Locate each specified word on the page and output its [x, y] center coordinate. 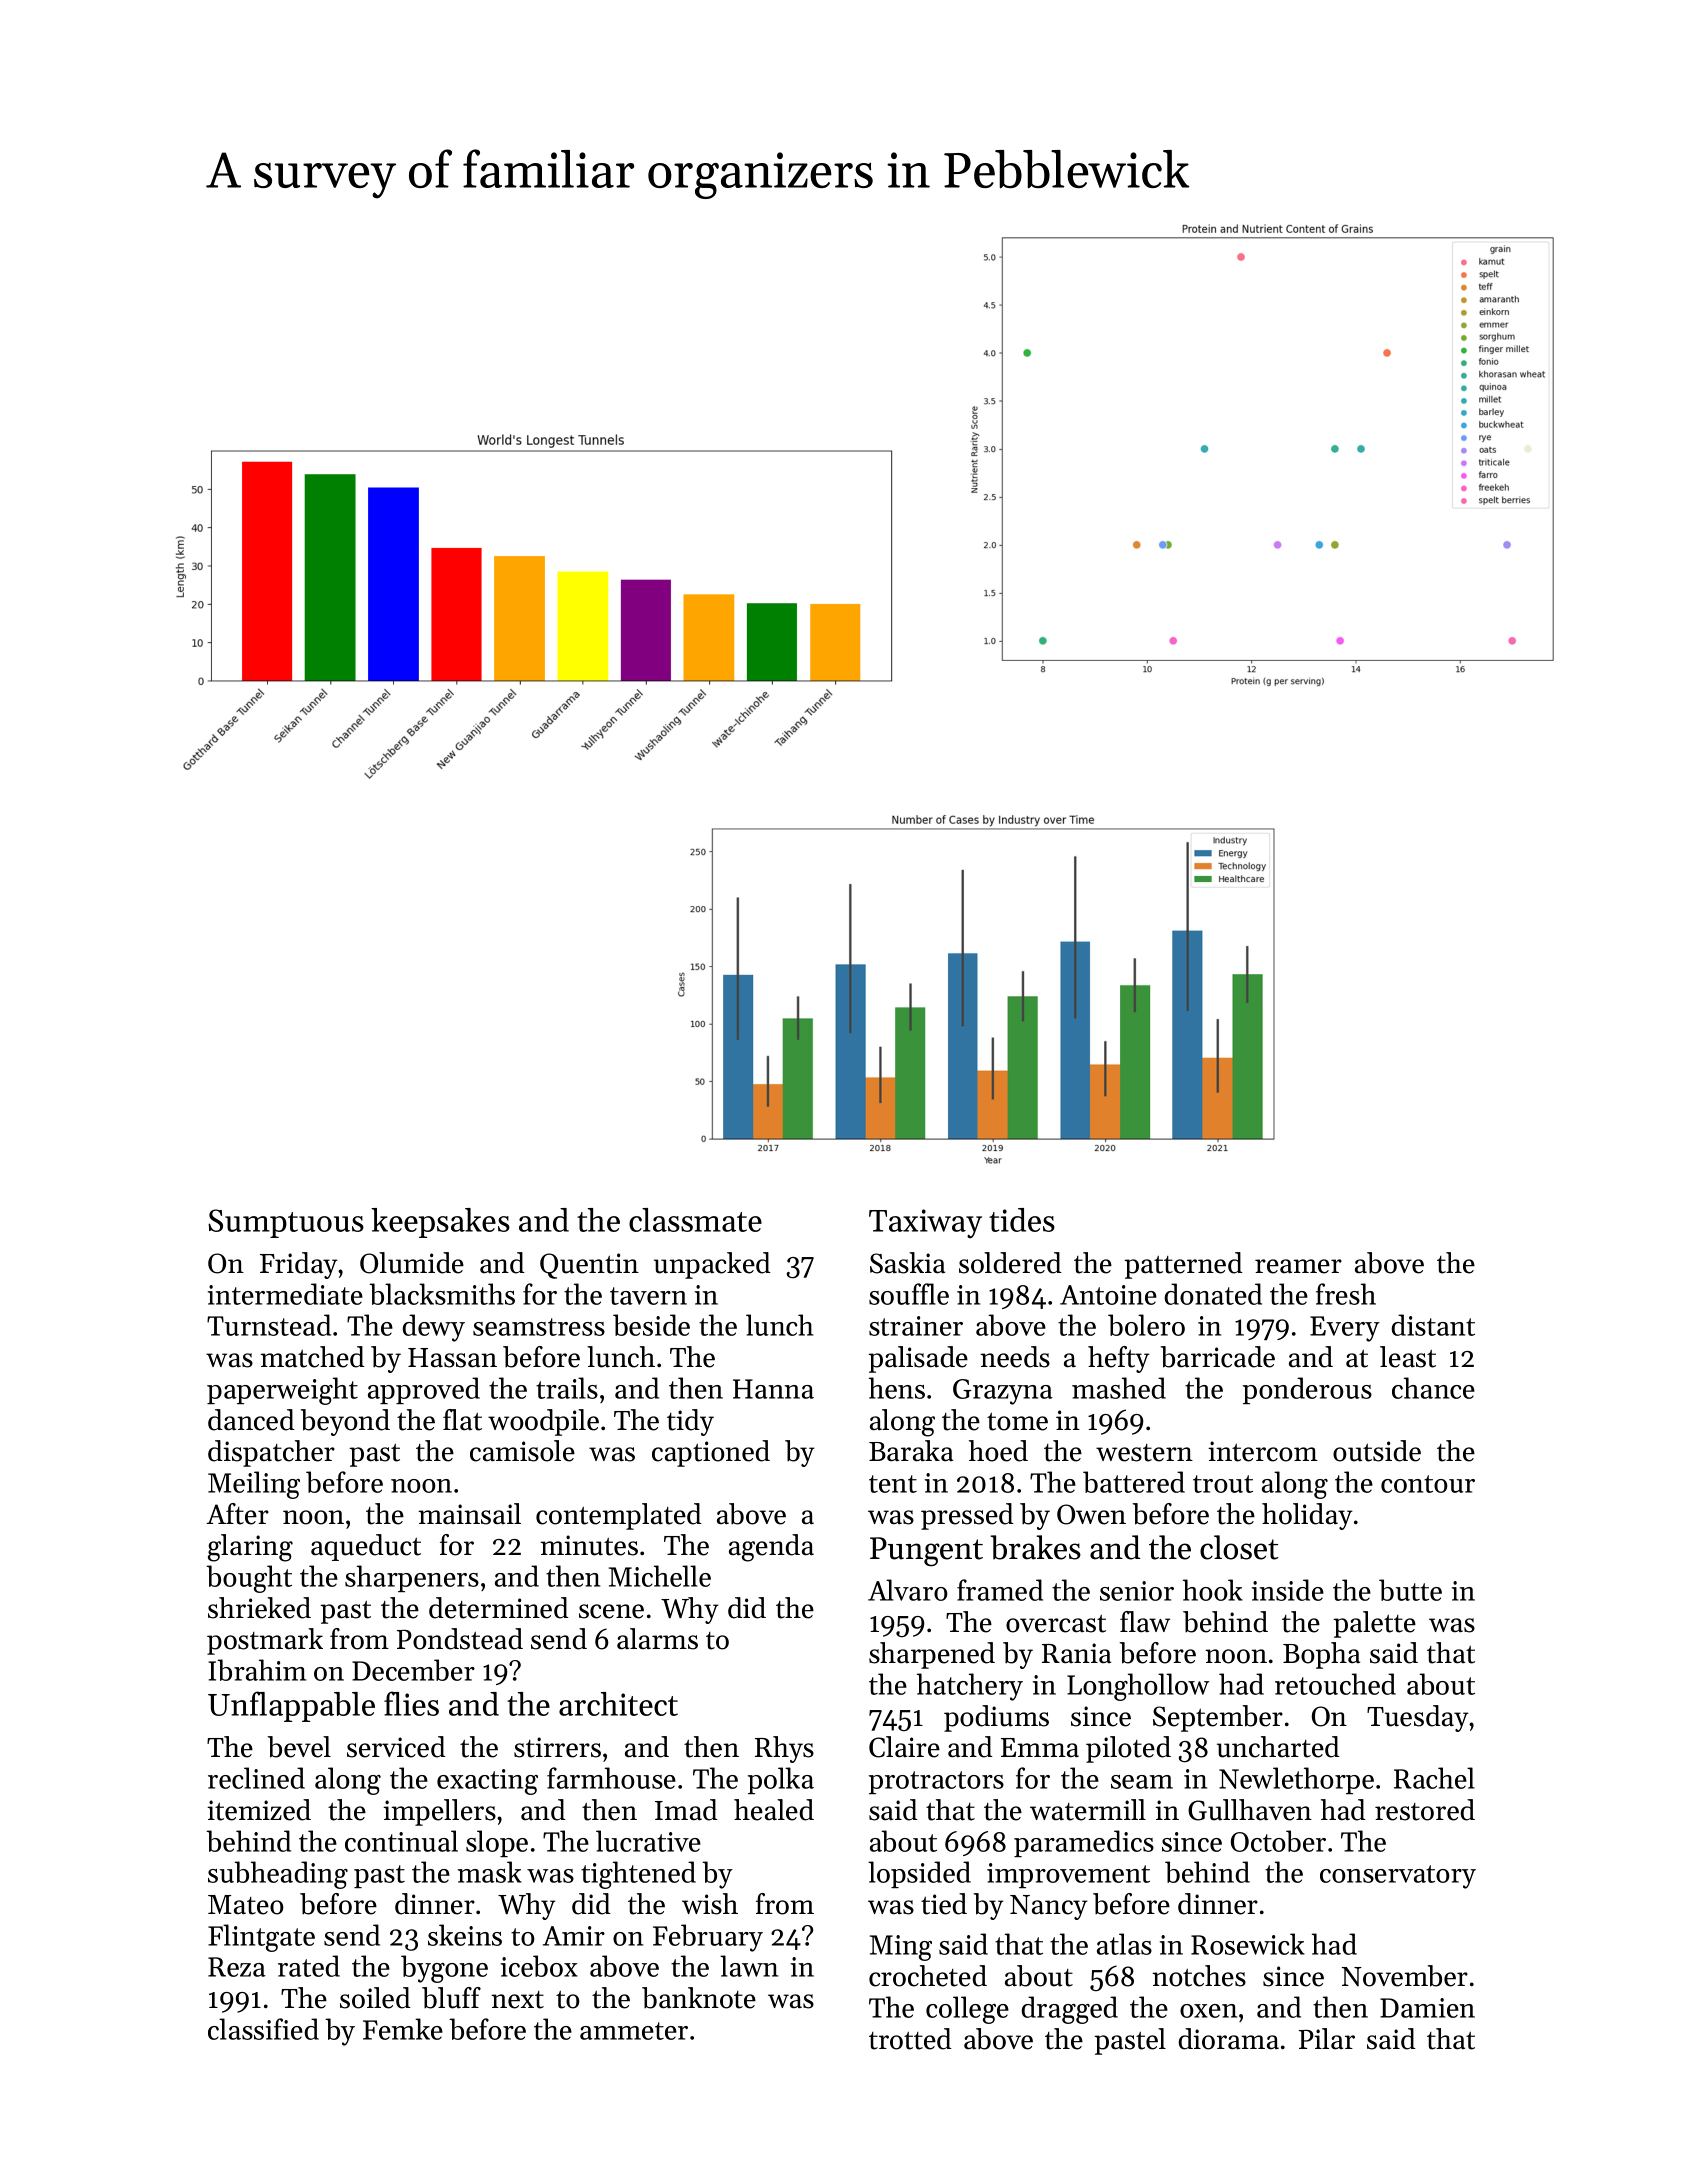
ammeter [634, 2031]
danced [251, 1420]
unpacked [712, 1265]
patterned [1184, 1265]
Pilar [1327, 2038]
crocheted [928, 1976]
